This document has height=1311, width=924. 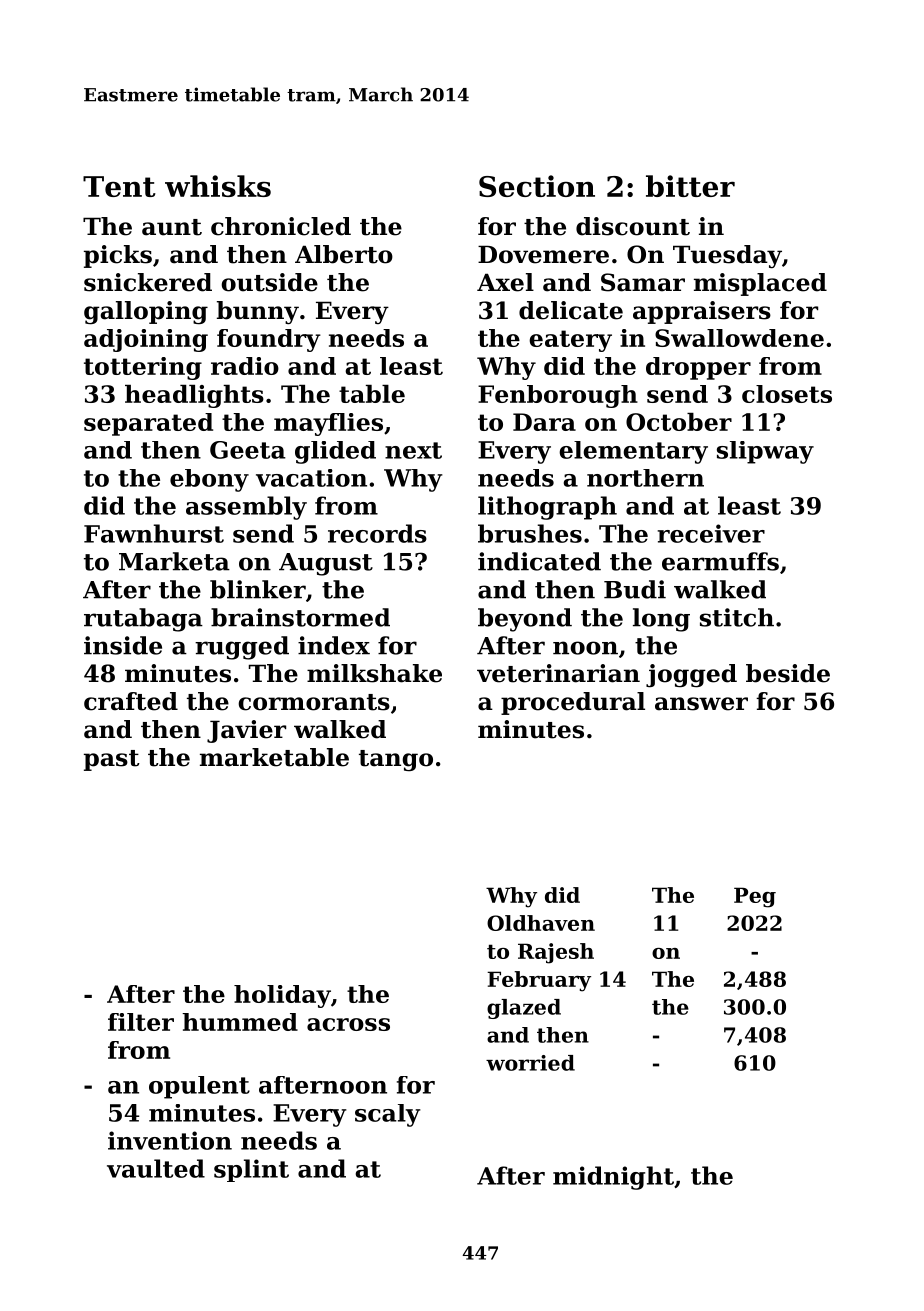 What do you see at coordinates (570, 341) in the document?
I see `eatery` at bounding box center [570, 341].
